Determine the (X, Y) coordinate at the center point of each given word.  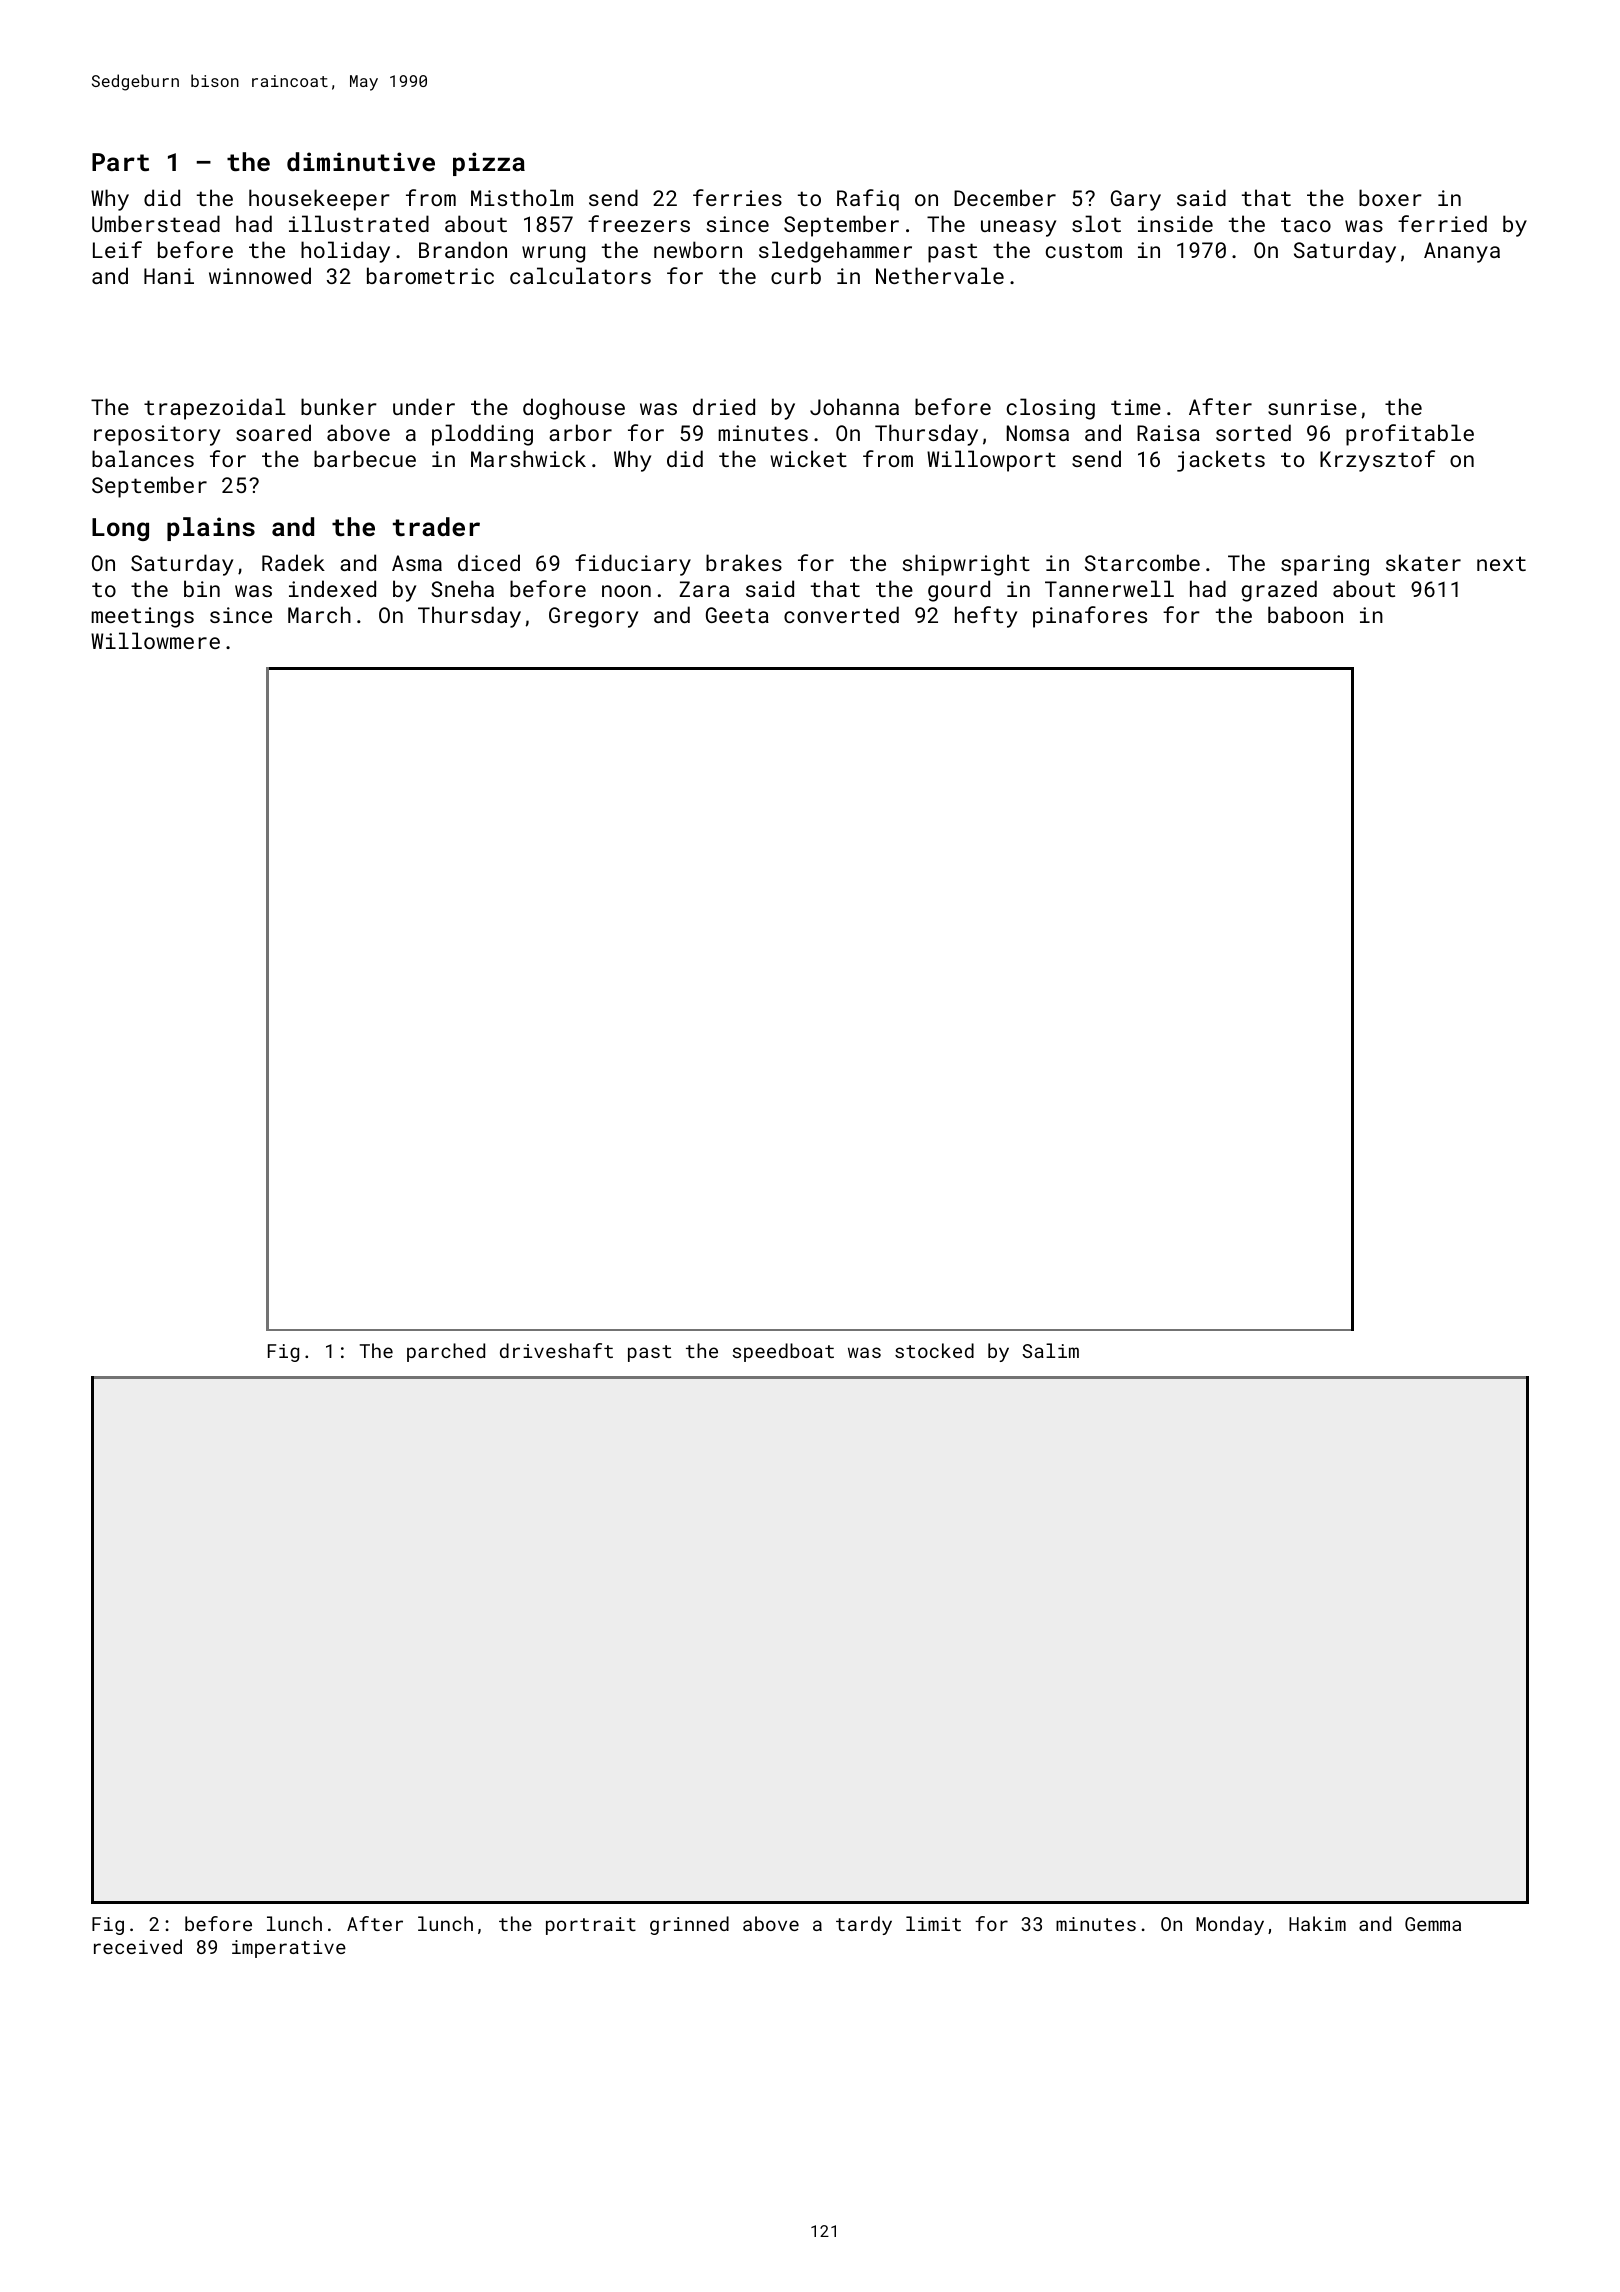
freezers (639, 223)
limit (933, 1923)
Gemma (1433, 1924)
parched (446, 1352)
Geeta (737, 615)
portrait (591, 1926)
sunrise (1312, 407)
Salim (1050, 1350)
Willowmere (155, 640)
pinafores (1090, 617)
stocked (934, 1350)
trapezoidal (215, 409)
